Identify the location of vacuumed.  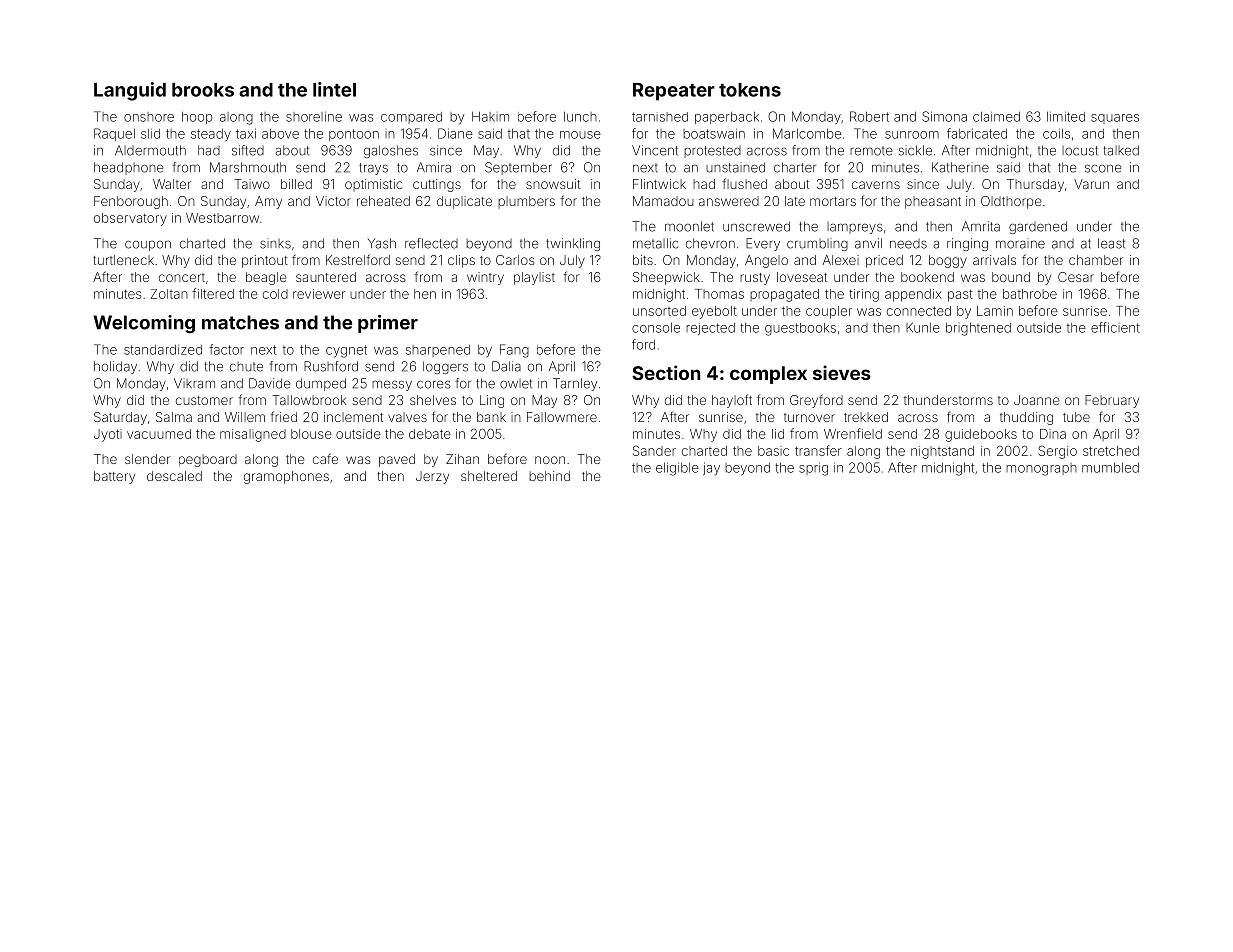
(159, 434).
